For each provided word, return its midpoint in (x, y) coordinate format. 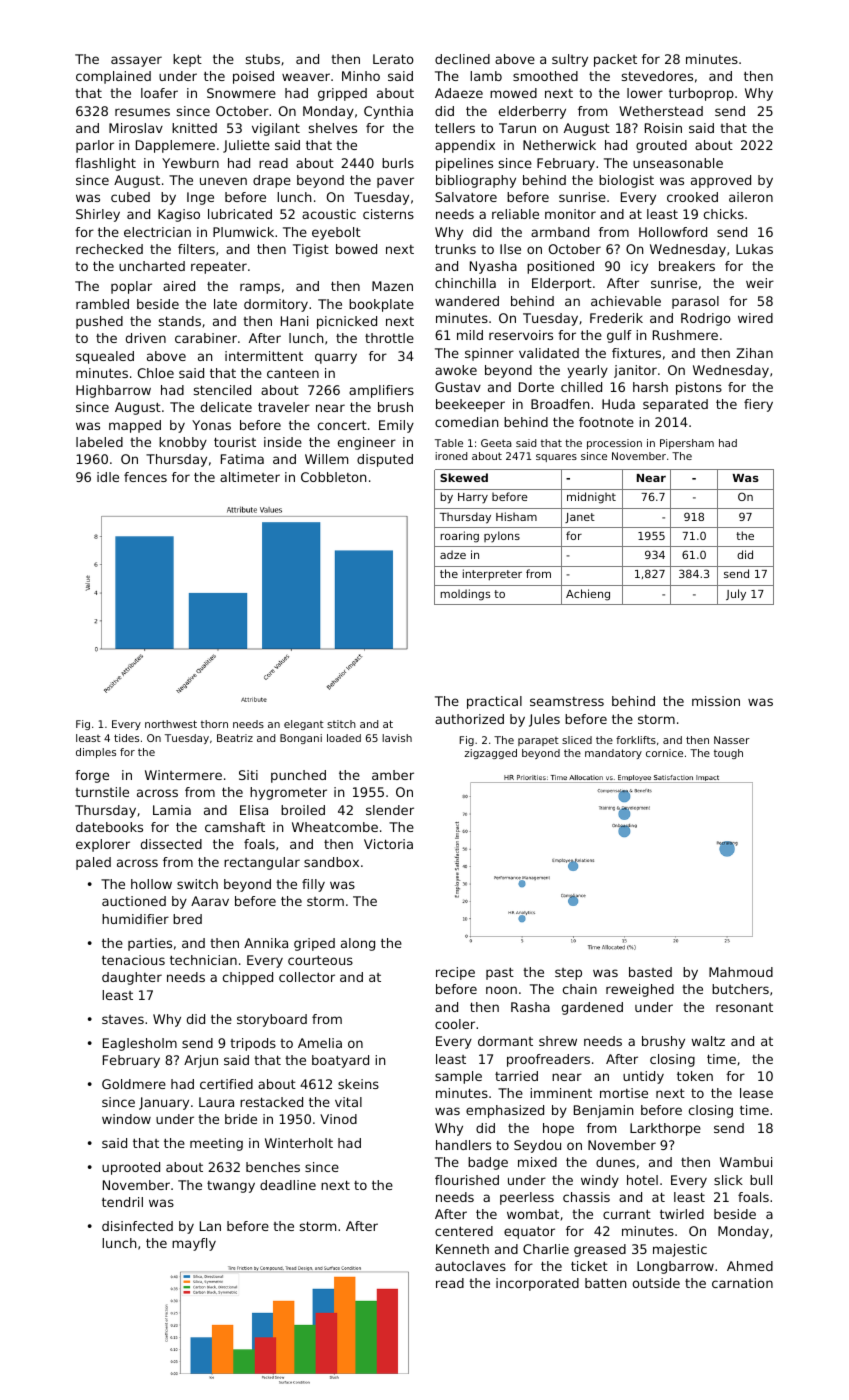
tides (126, 738)
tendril (122, 1202)
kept (187, 60)
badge (488, 1163)
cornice (664, 753)
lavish (397, 738)
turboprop (701, 94)
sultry (570, 60)
